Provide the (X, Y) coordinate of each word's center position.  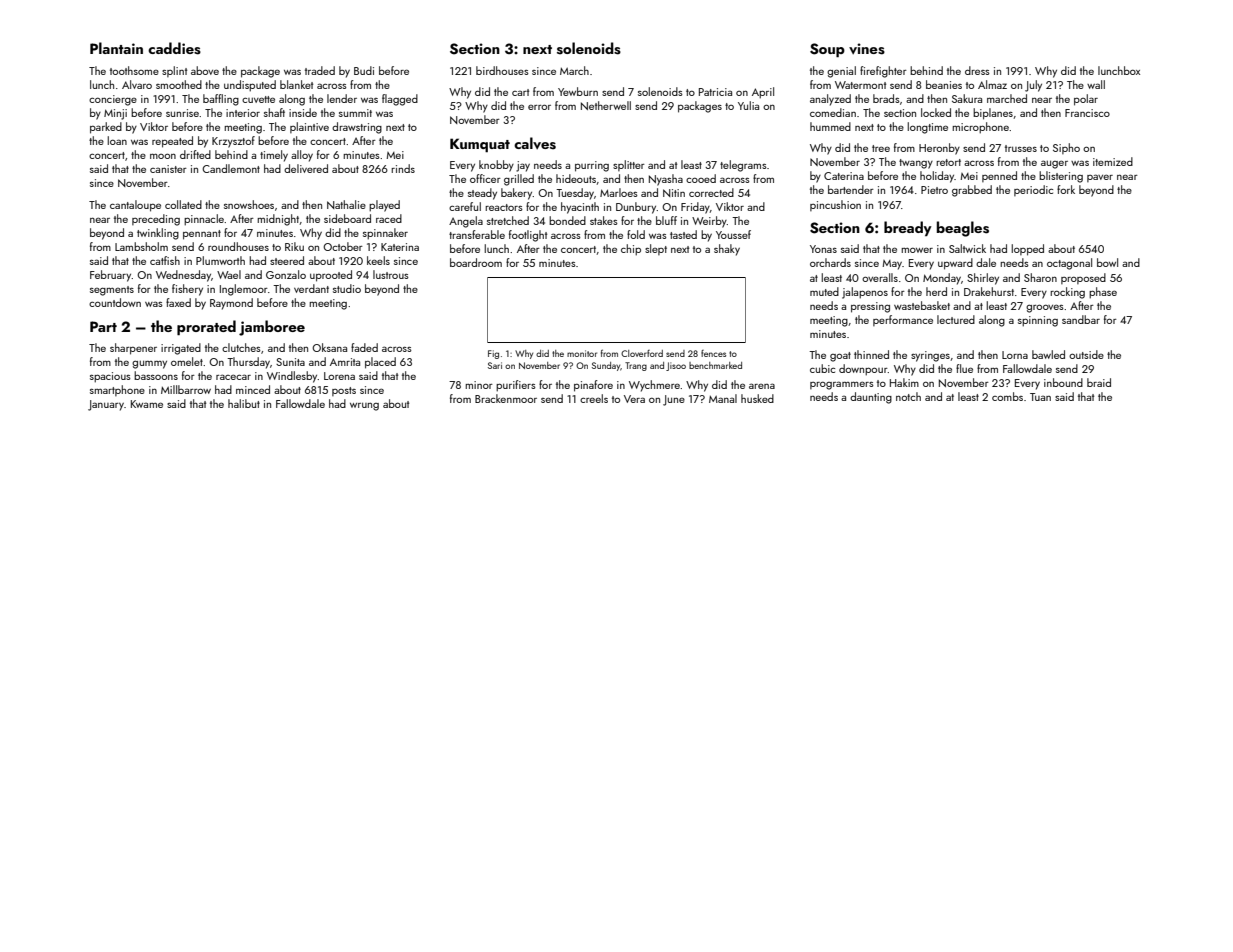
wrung (364, 407)
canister (168, 169)
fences (713, 353)
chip (631, 250)
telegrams (743, 166)
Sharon (1040, 277)
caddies (174, 48)
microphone (980, 128)
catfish (165, 260)
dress (977, 70)
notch (908, 396)
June (674, 400)
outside (1086, 354)
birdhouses (502, 70)
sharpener (133, 349)
